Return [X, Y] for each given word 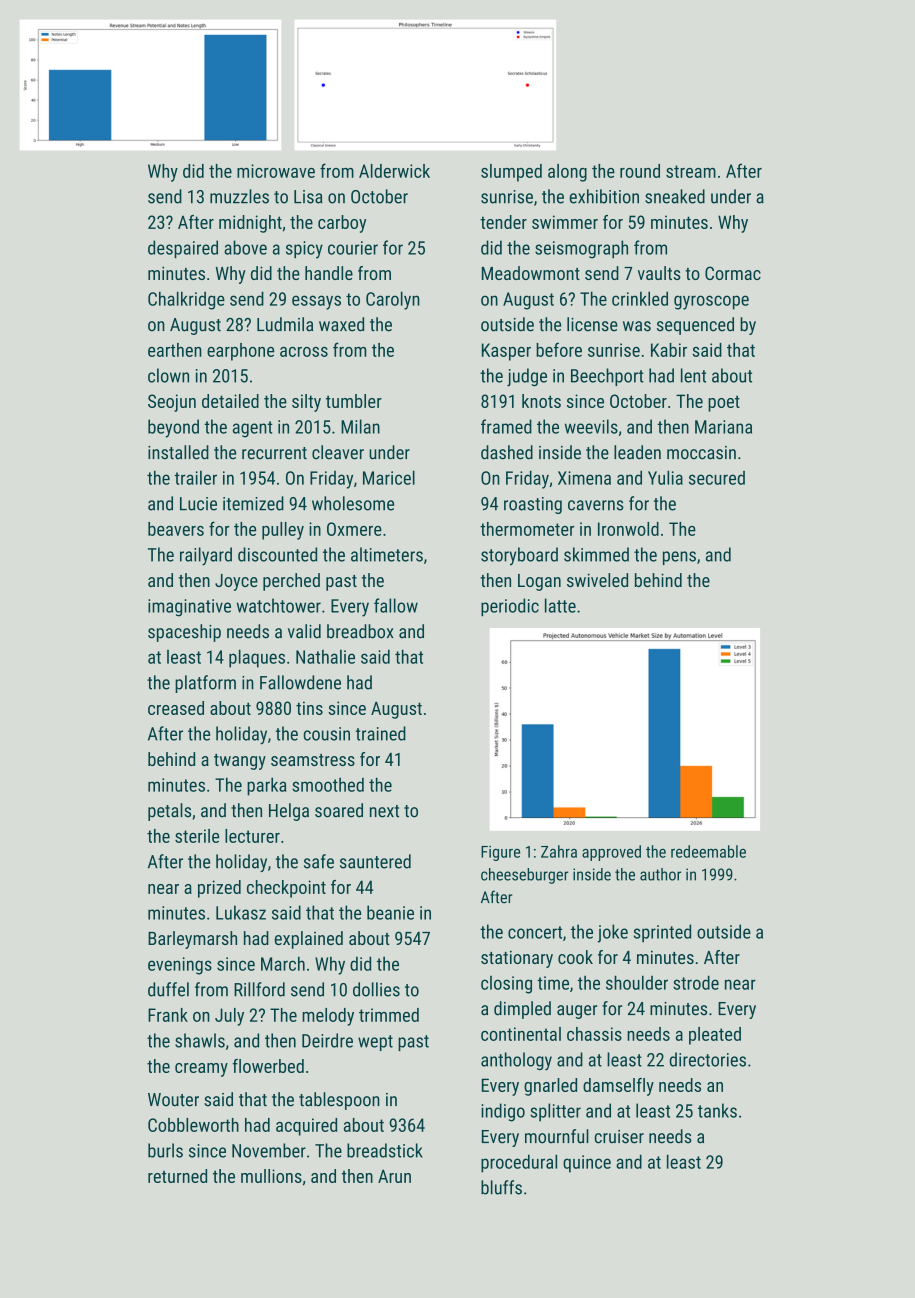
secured [717, 478]
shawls [200, 1040]
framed [506, 426]
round [640, 171]
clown [168, 375]
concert [535, 932]
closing [506, 985]
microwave [276, 171]
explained [309, 940]
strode [696, 982]
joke [613, 933]
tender [503, 222]
